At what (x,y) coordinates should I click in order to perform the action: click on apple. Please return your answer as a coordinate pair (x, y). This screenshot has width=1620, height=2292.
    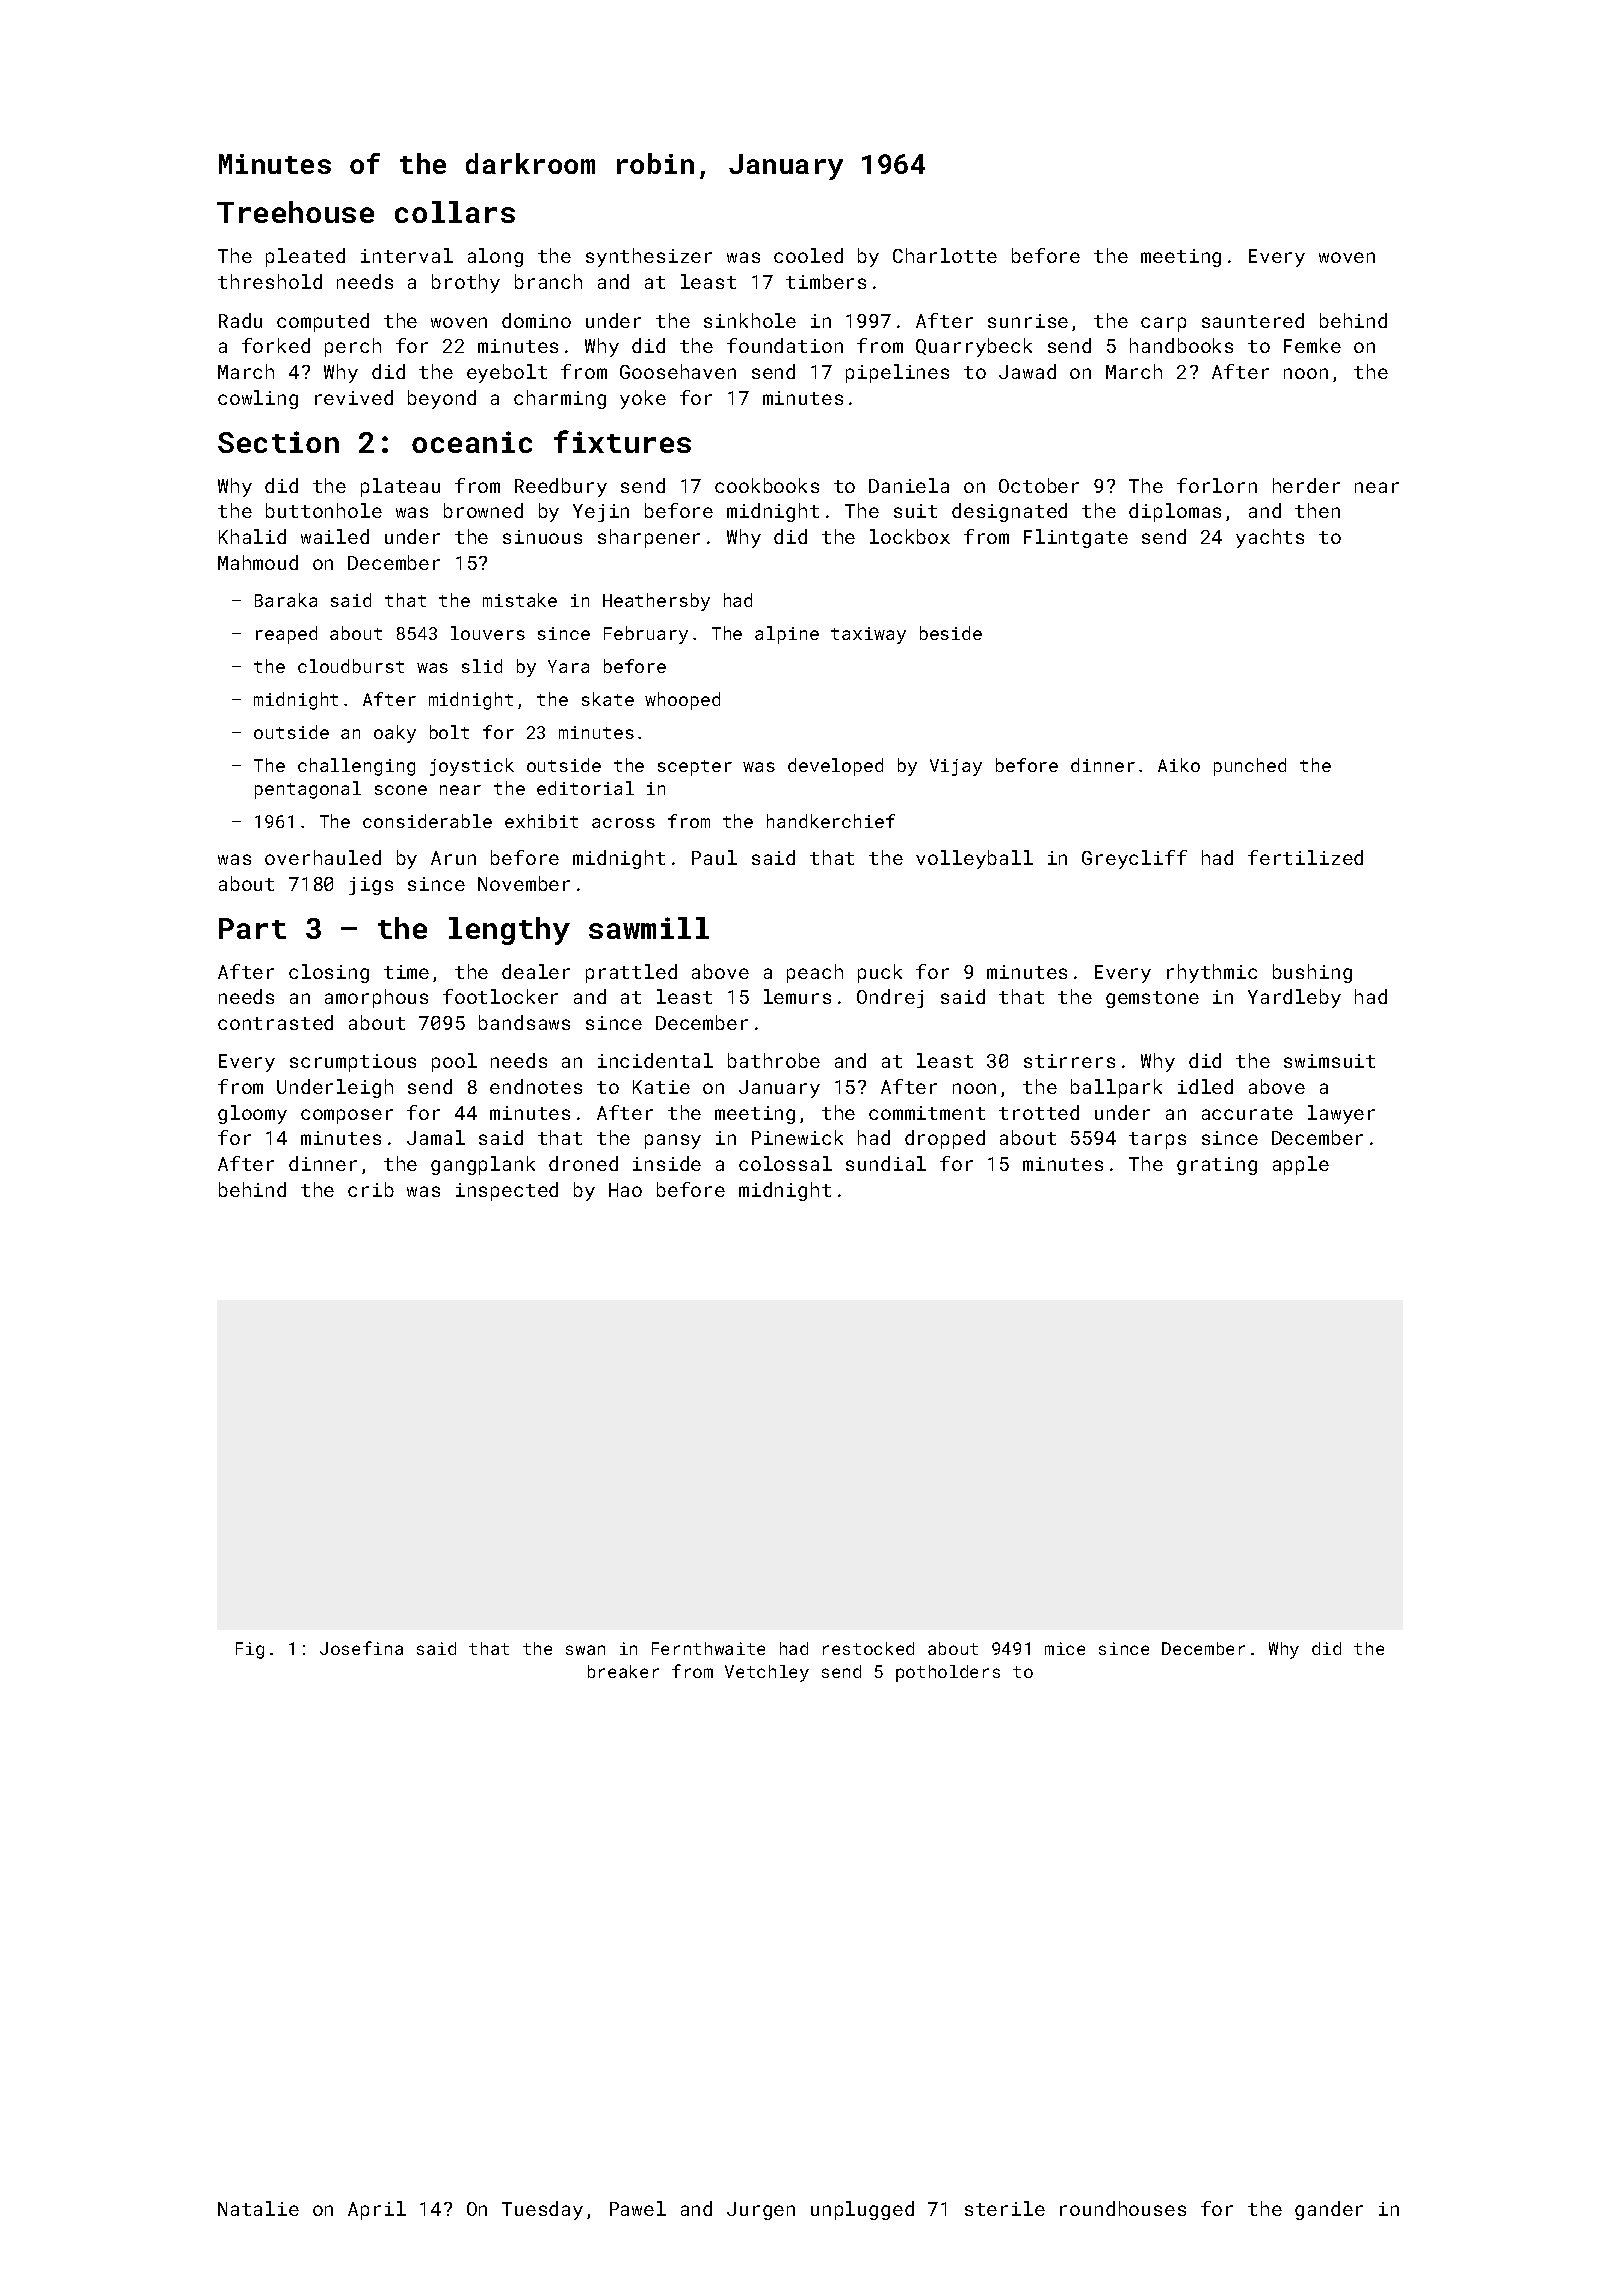
    Looking at the image, I should click on (1301, 1165).
